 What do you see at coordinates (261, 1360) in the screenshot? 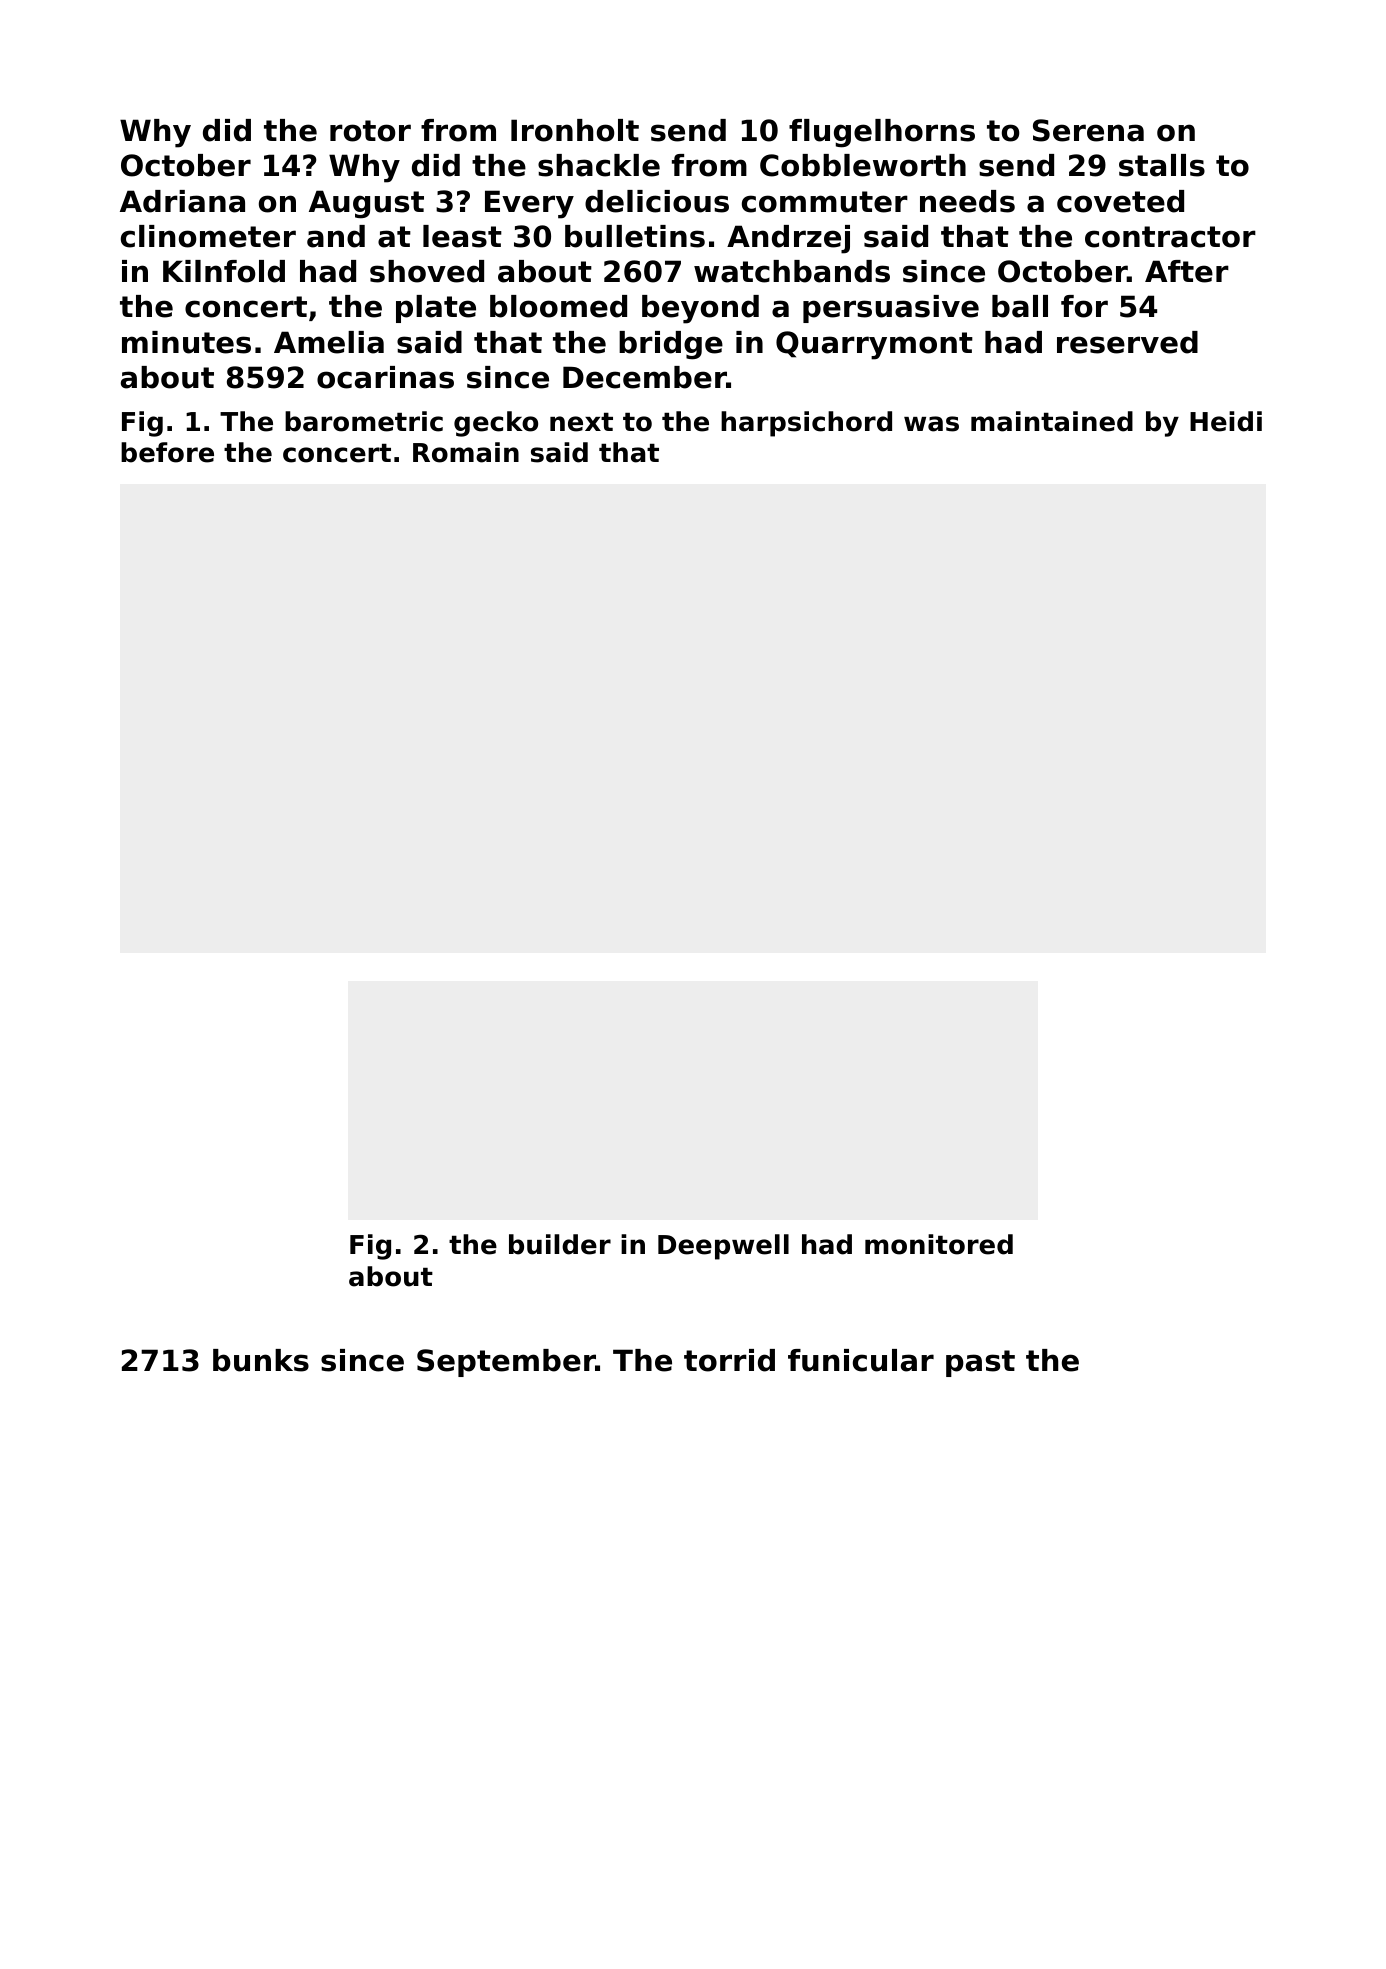
I see `bunks` at bounding box center [261, 1360].
